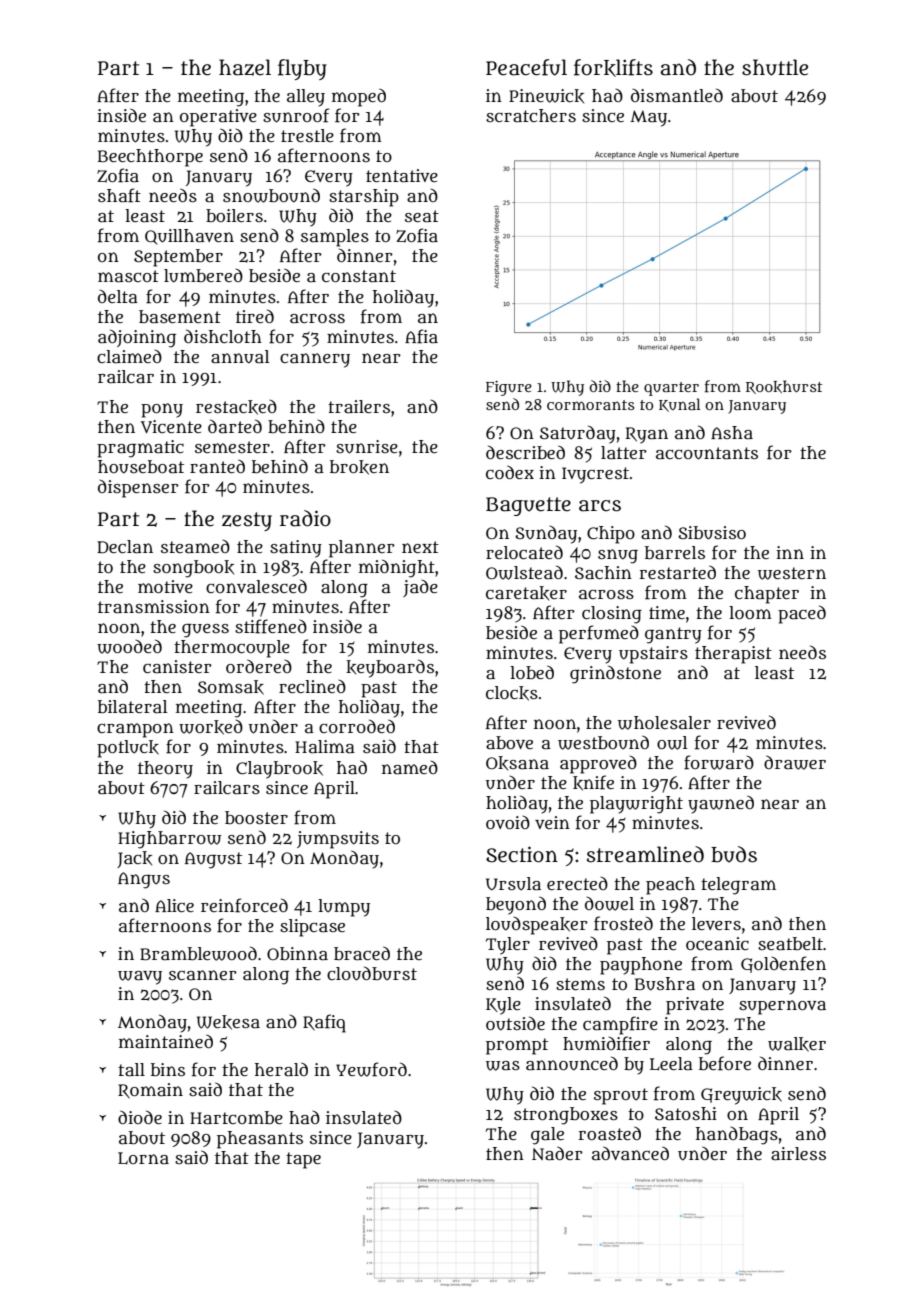 The height and width of the screenshot is (1311, 924). I want to click on hazel, so click(245, 67).
